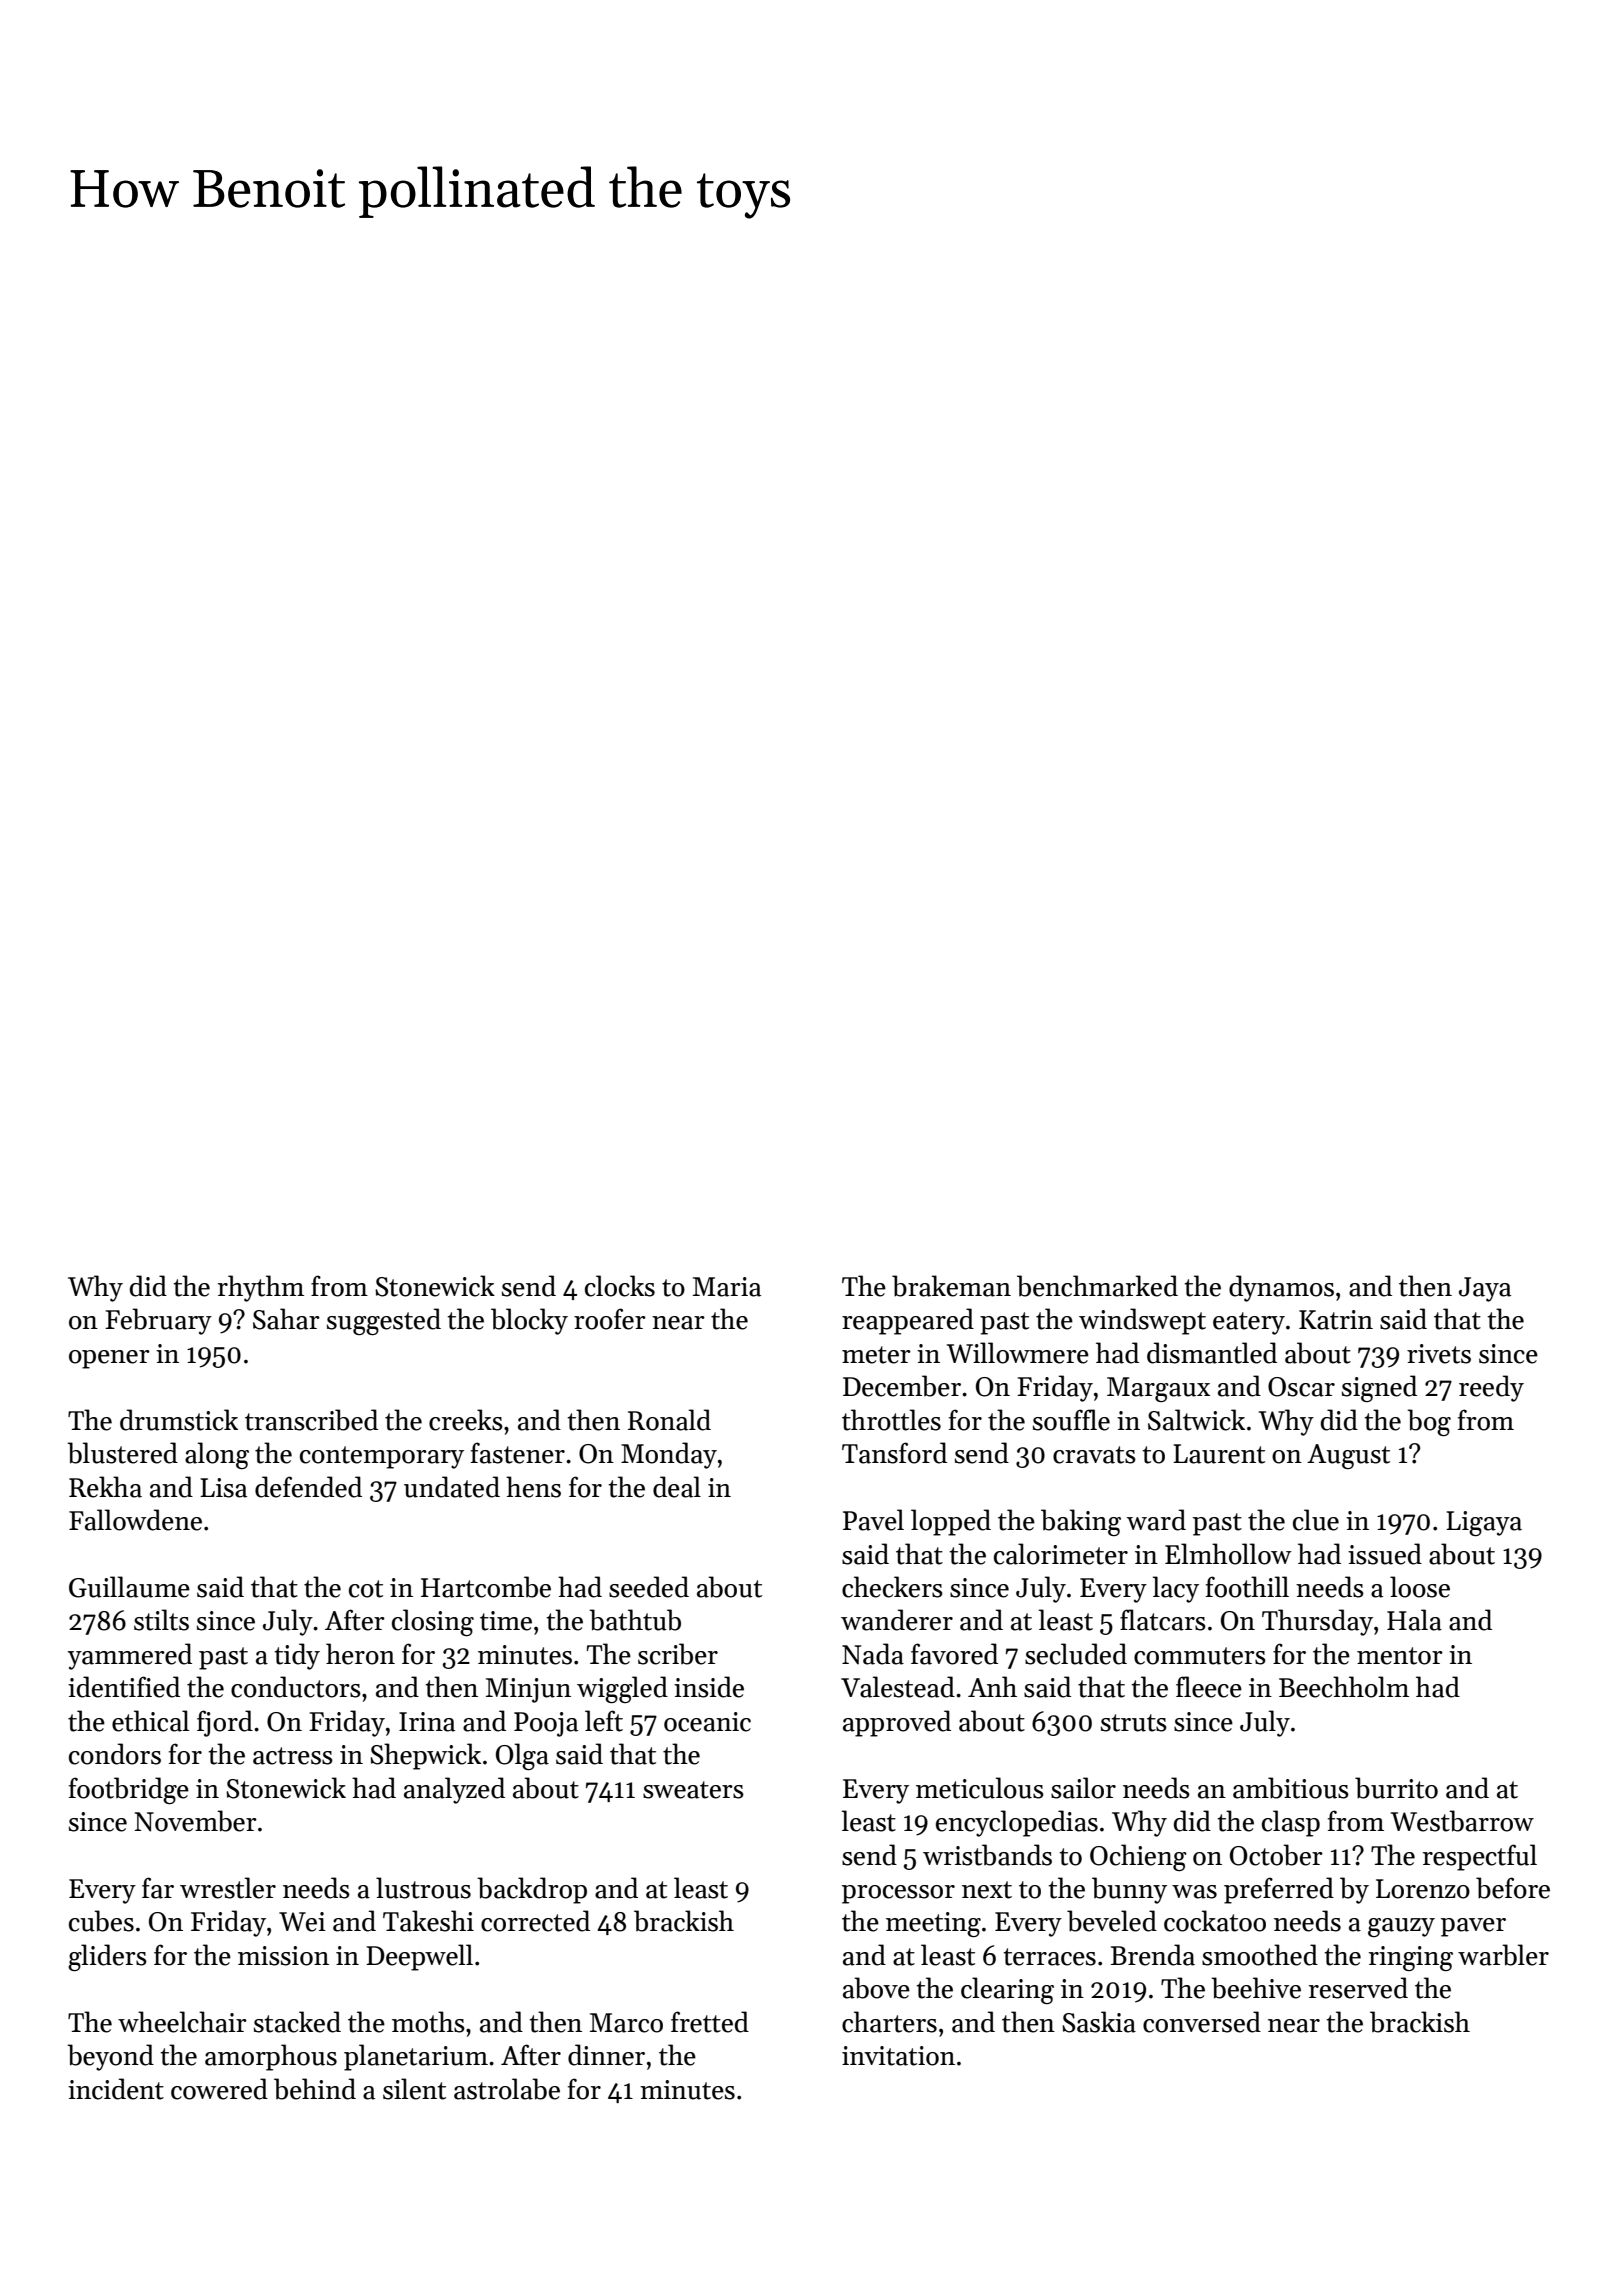 Image resolution: width=1620 pixels, height=2292 pixels. Describe the element at coordinates (1485, 1289) in the page. I see `Jaya` at that location.
